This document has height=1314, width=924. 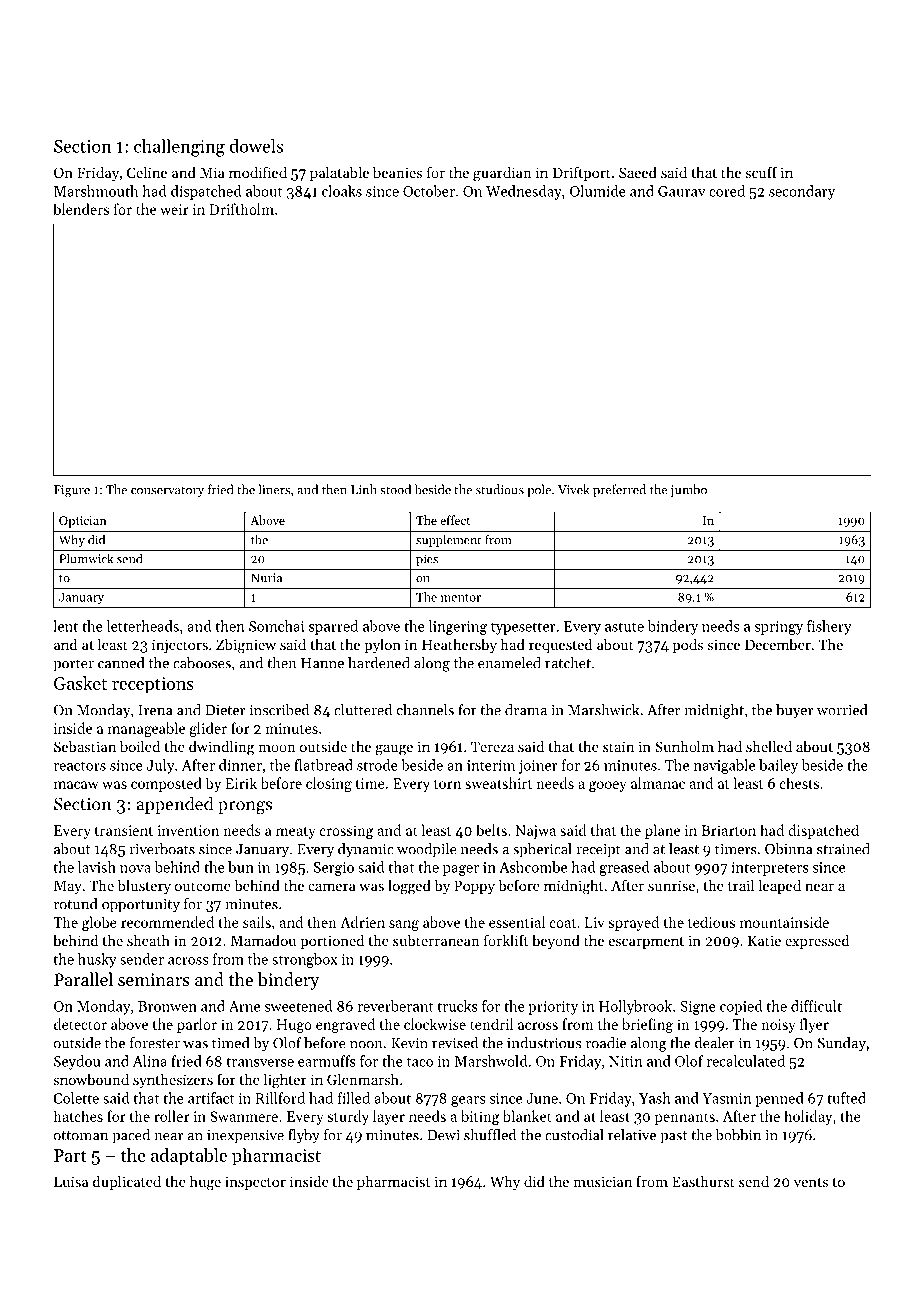 What do you see at coordinates (574, 1135) in the document?
I see `custodial` at bounding box center [574, 1135].
